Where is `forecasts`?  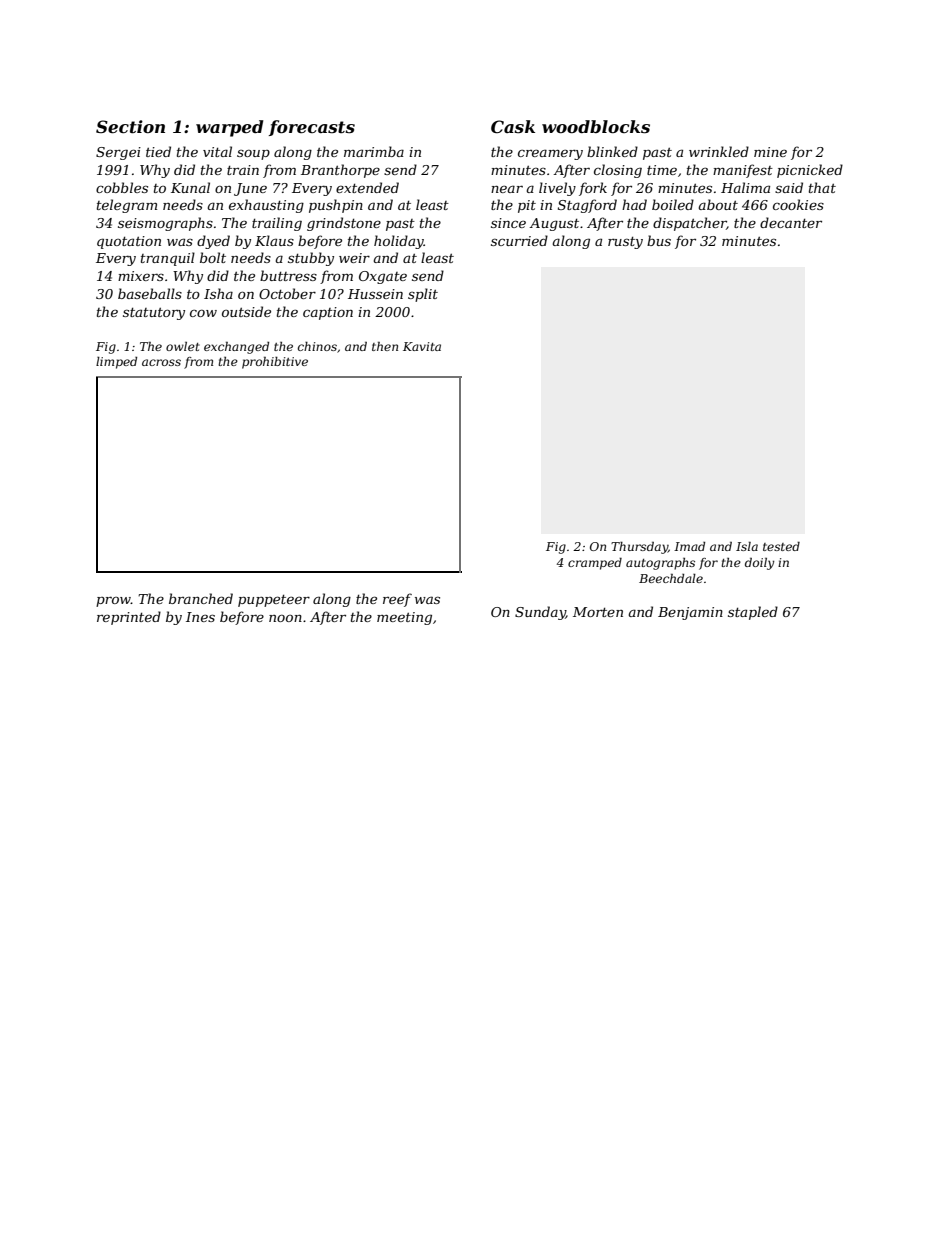
forecasts is located at coordinates (312, 128).
